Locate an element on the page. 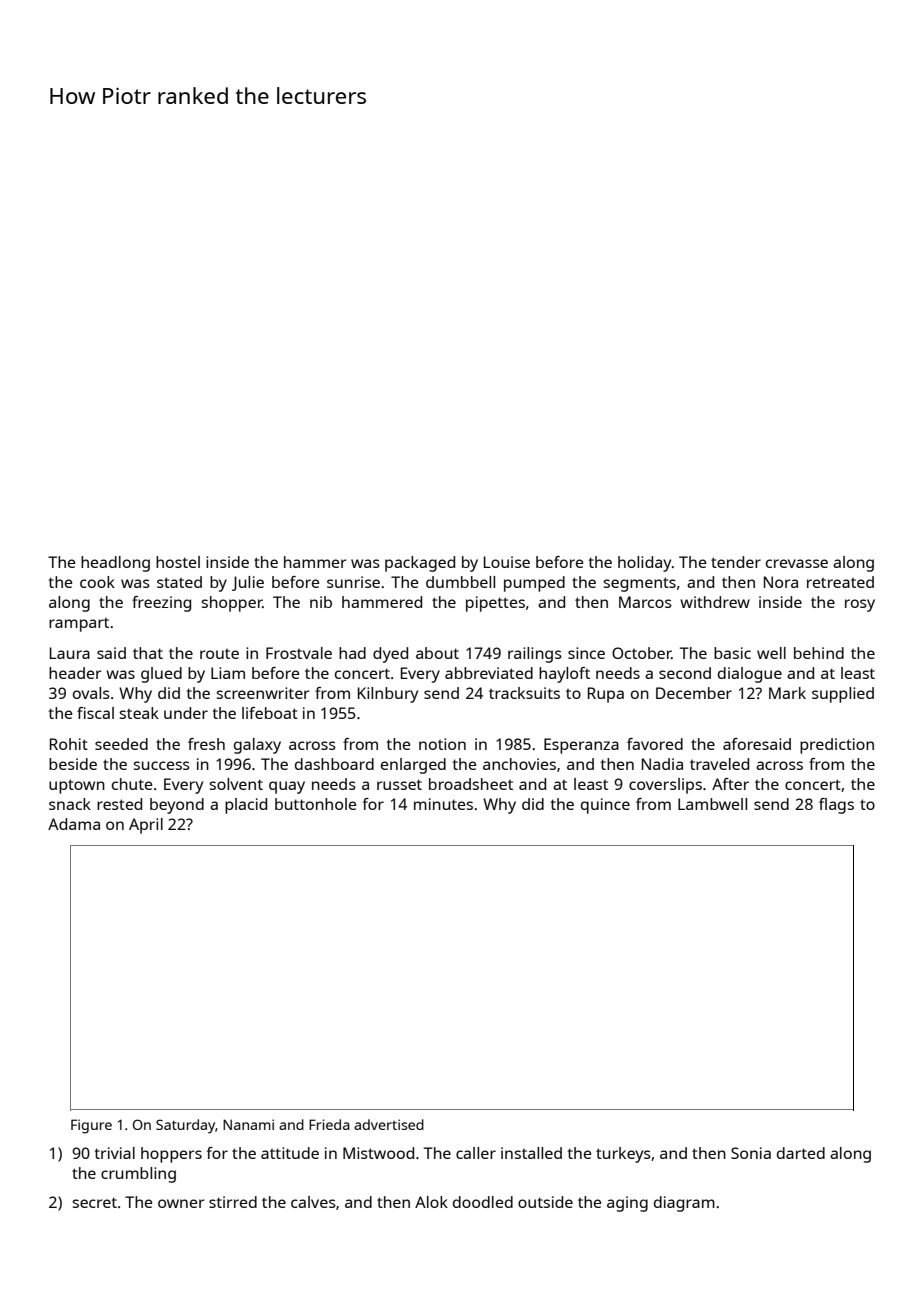 The image size is (924, 1308). coverslips is located at coordinates (665, 786).
